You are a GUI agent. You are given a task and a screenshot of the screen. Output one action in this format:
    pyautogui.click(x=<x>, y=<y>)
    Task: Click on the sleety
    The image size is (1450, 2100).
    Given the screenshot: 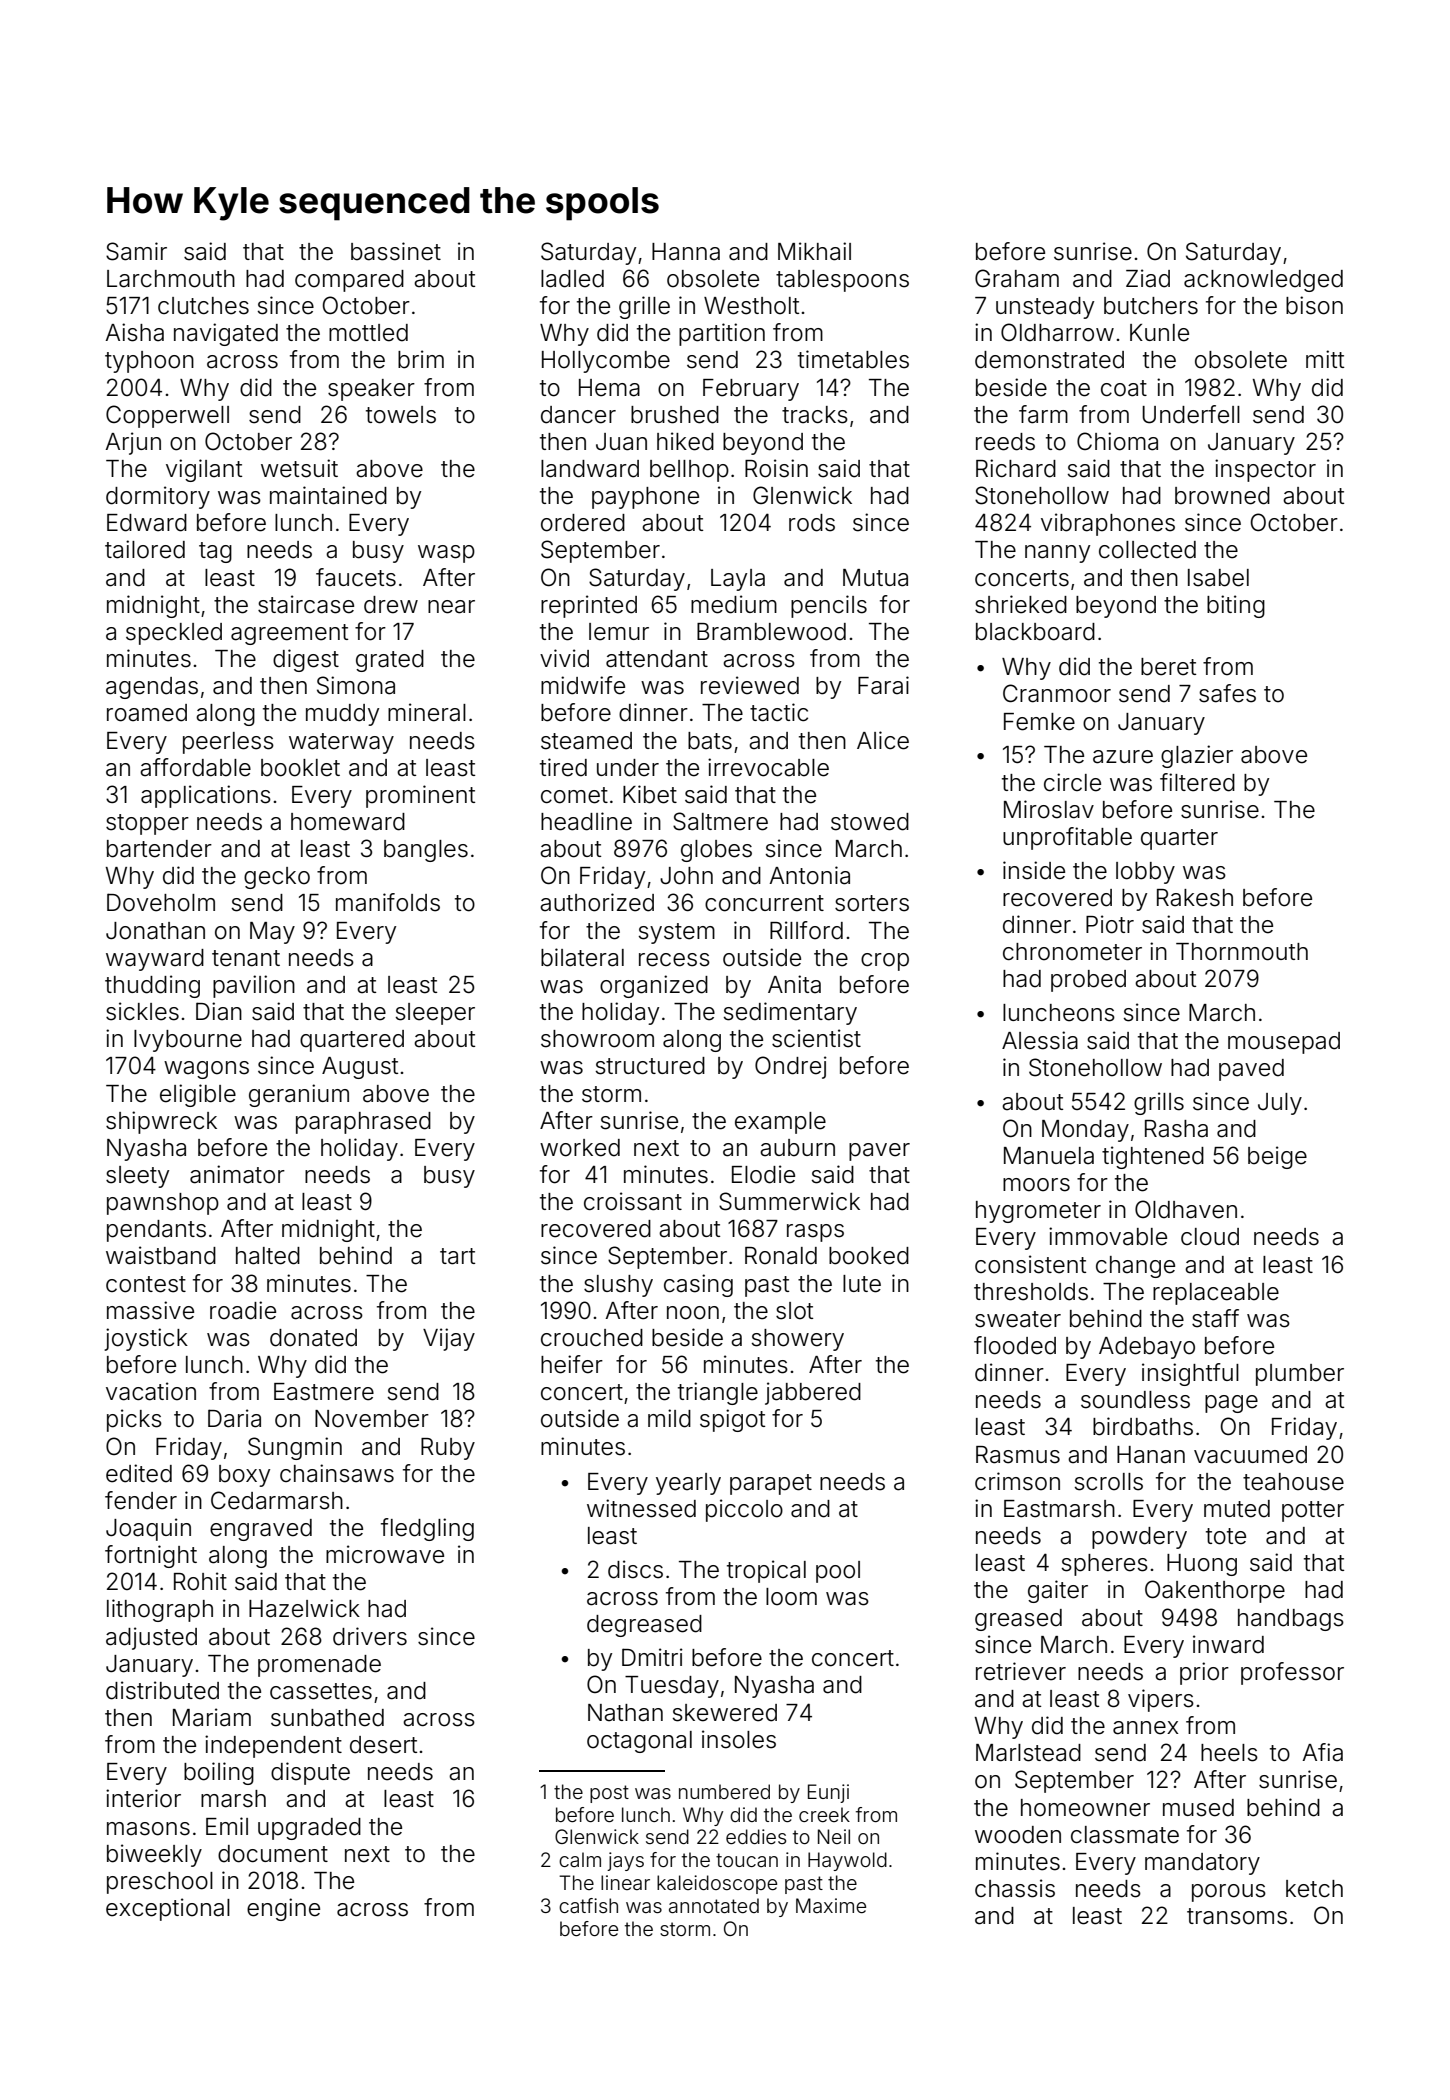 What is the action you would take?
    pyautogui.click(x=137, y=1177)
